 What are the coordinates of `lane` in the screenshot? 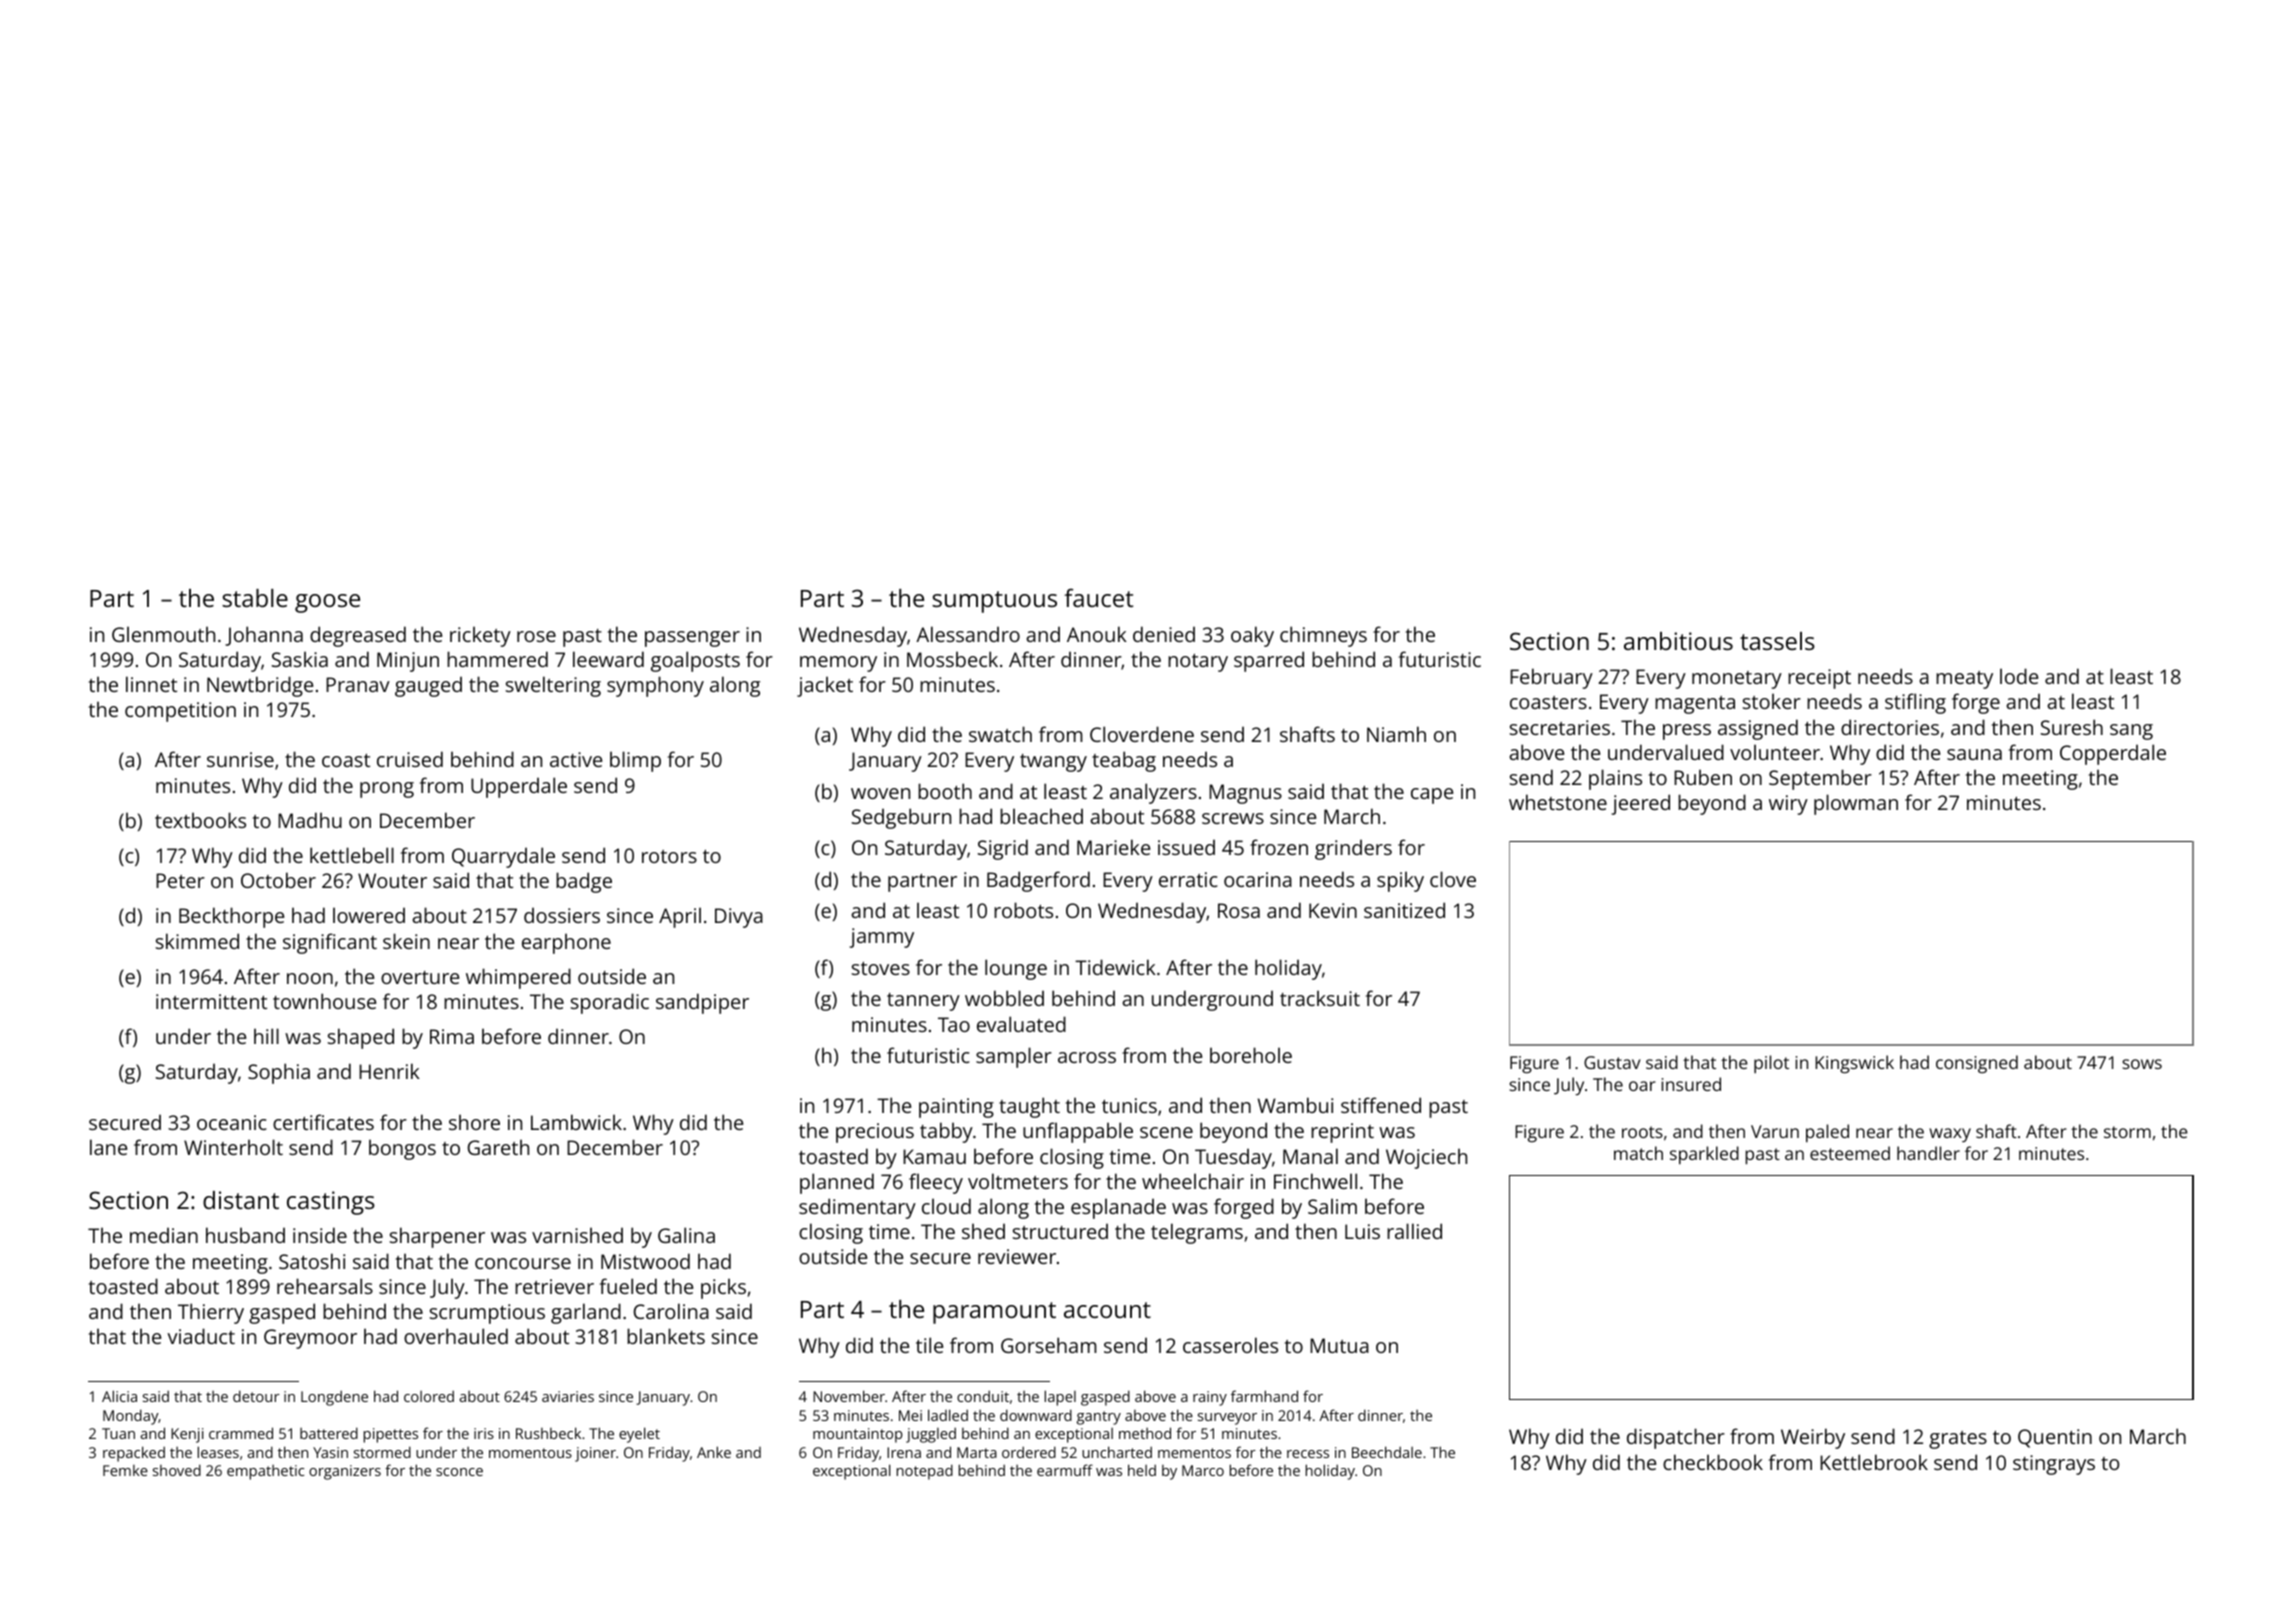 It's located at (108, 1147).
